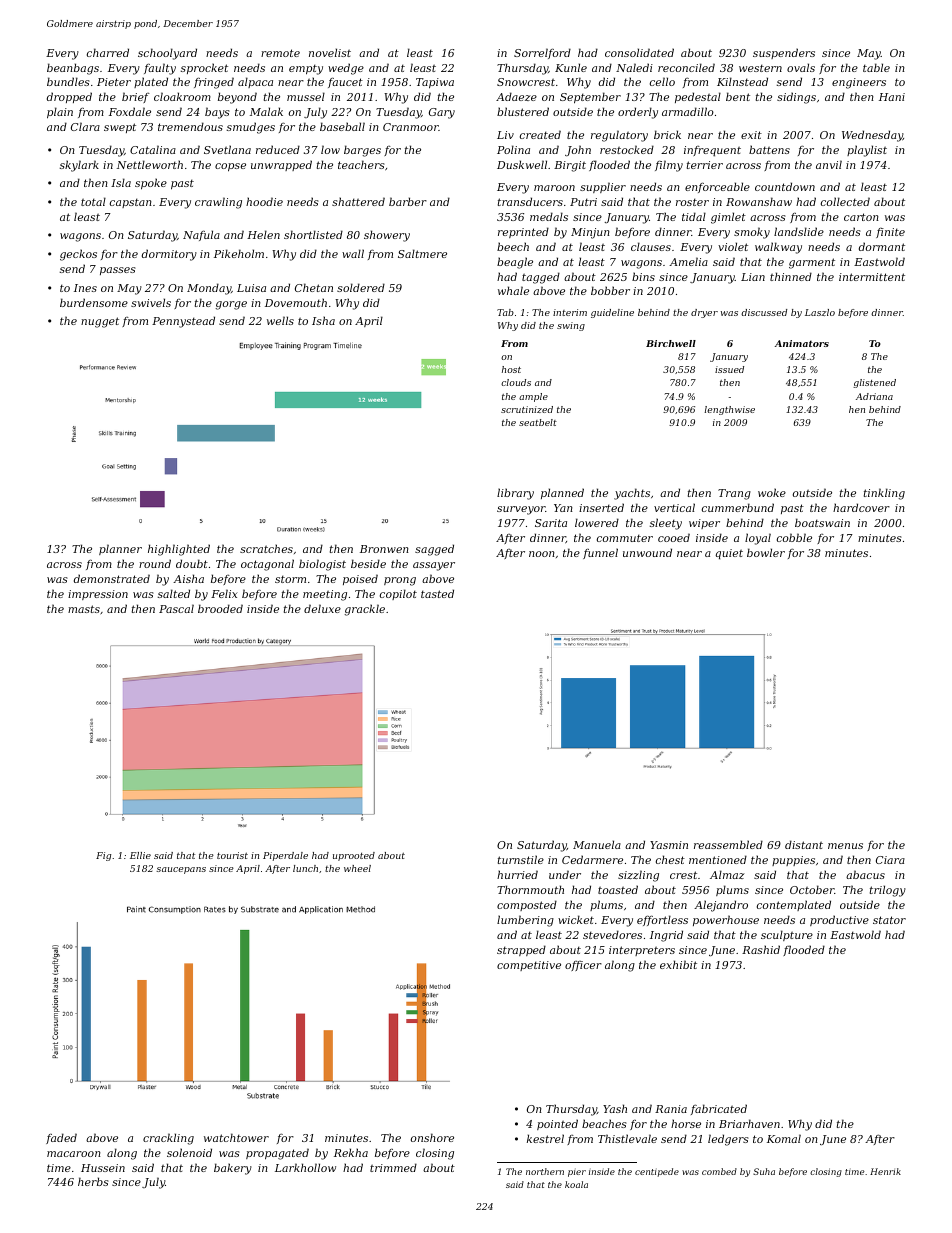 The image size is (952, 1233). I want to click on clouds, so click(516, 382).
